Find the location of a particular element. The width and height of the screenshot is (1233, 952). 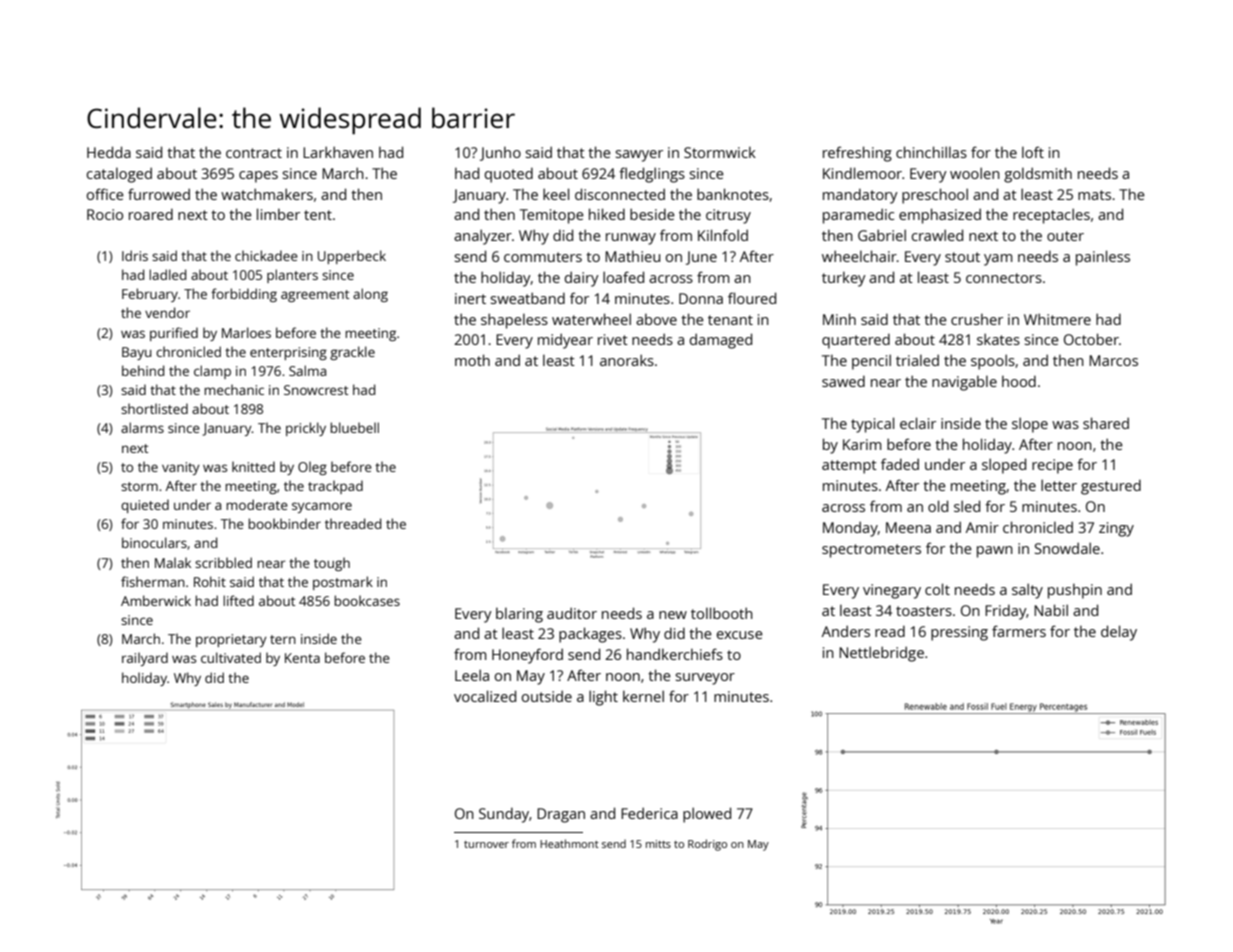

ladled is located at coordinates (167, 274).
